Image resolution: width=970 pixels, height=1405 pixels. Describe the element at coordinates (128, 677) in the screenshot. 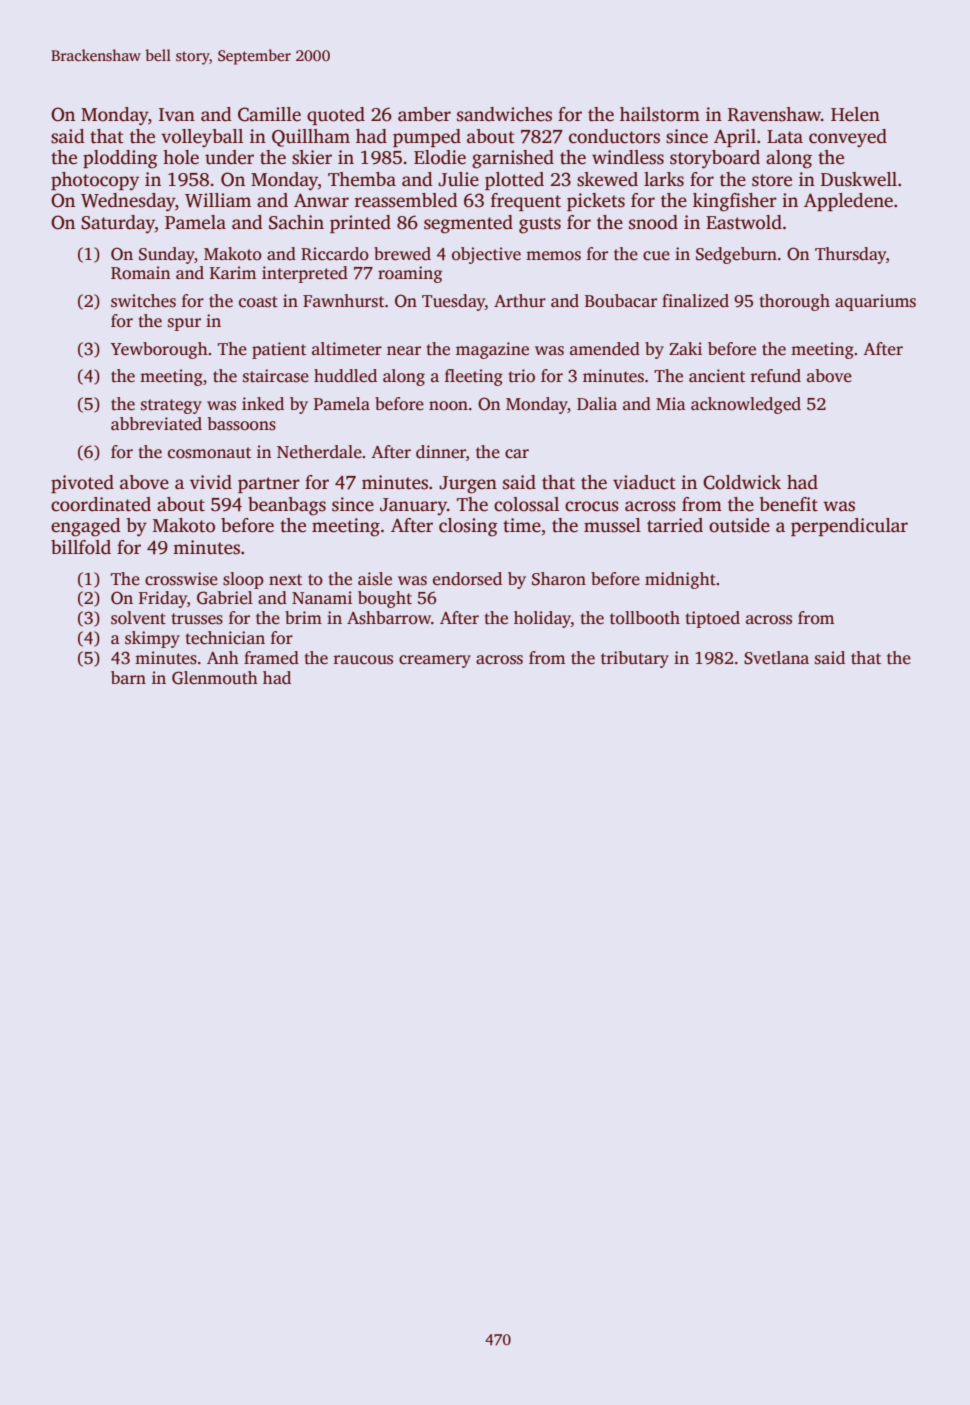

I see `barn` at that location.
